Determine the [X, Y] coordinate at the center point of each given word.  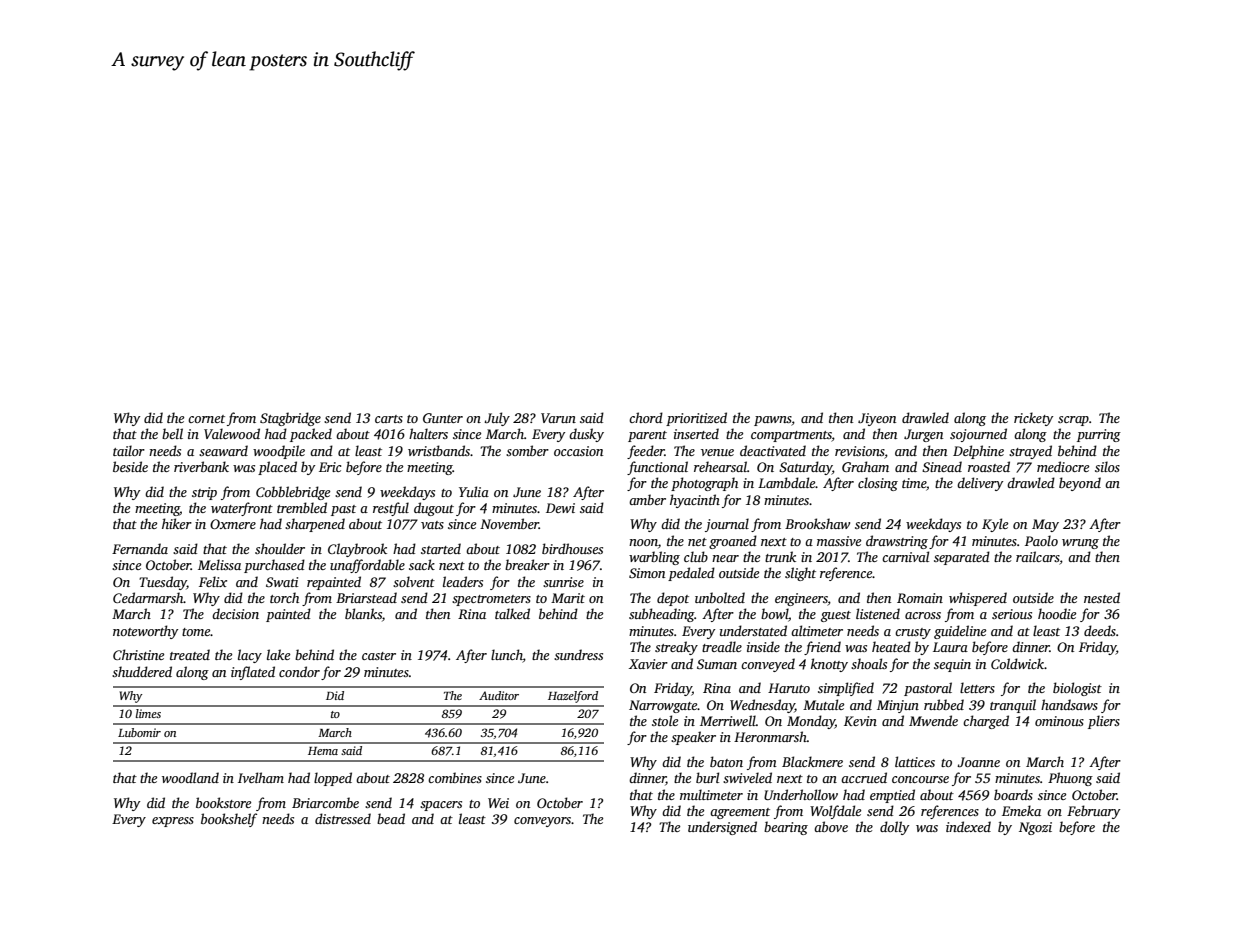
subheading [662, 615]
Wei [498, 803]
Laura [950, 647]
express [173, 822]
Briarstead [366, 597]
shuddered [142, 671]
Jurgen [923, 435]
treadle [722, 646]
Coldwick [1017, 663]
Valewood [232, 433]
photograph [704, 484]
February [1093, 812]
